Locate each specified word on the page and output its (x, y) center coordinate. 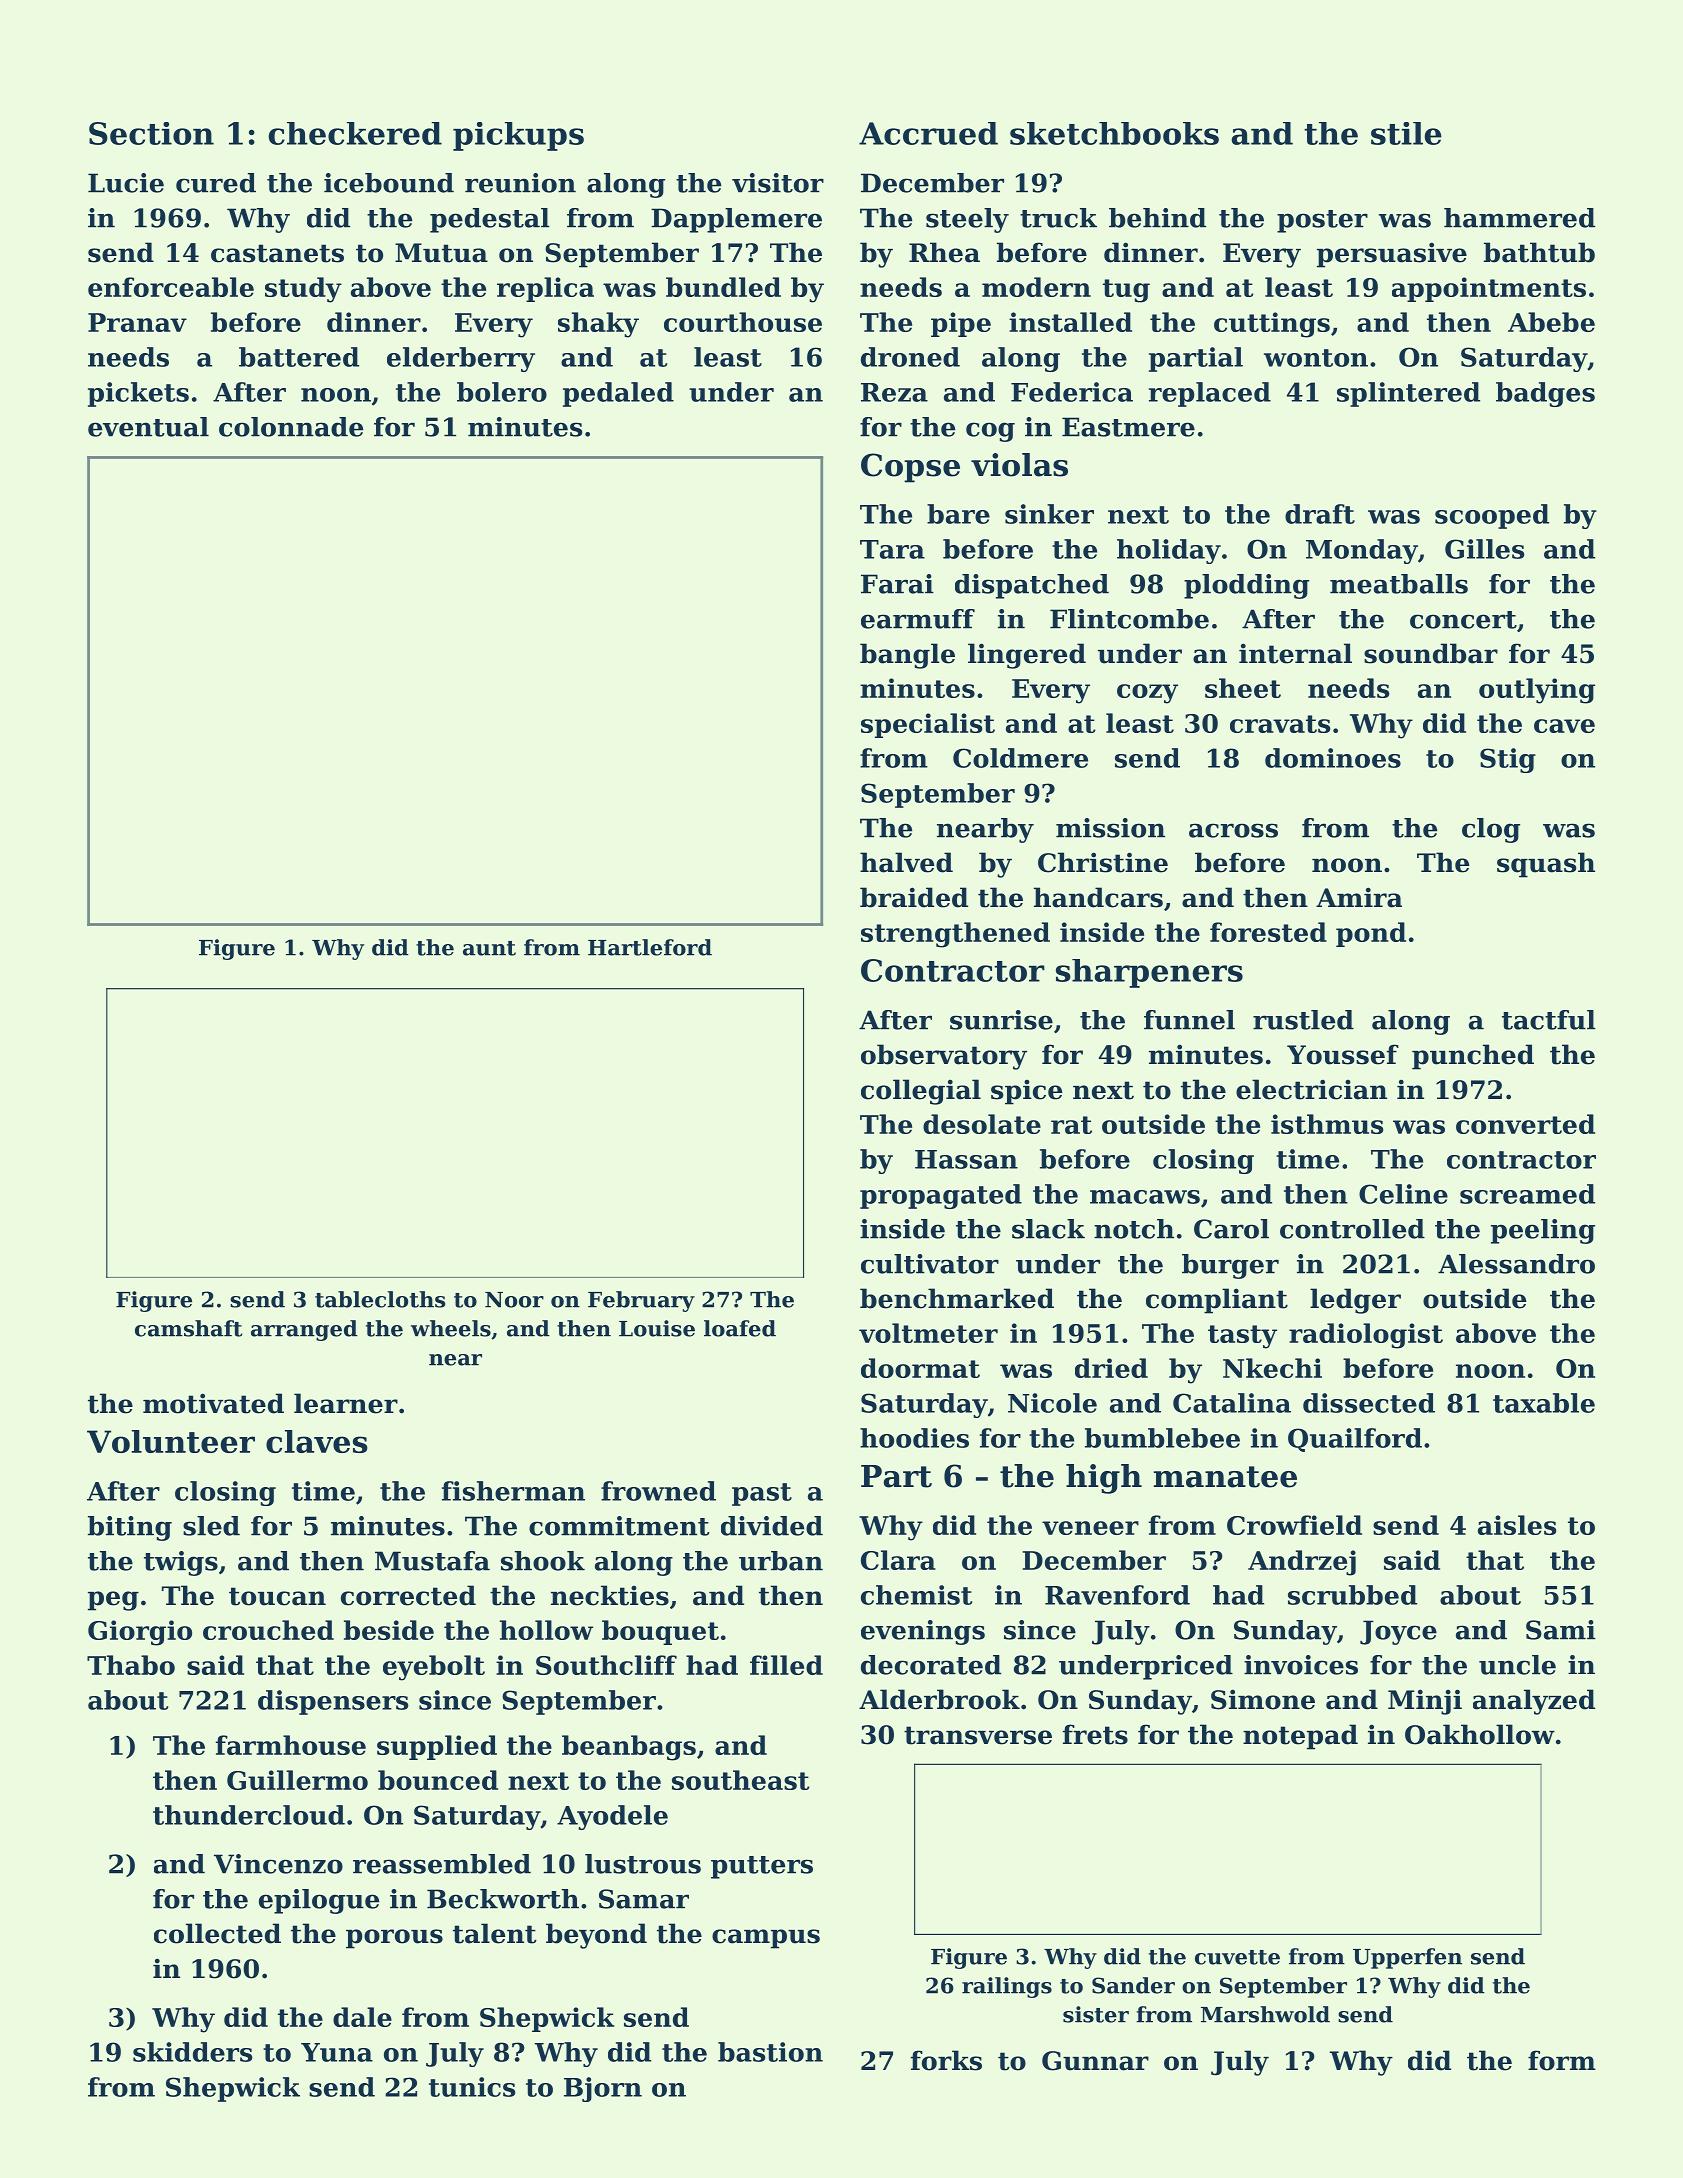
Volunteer (171, 1441)
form (1562, 2060)
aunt (489, 948)
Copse (910, 468)
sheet (1243, 688)
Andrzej (1302, 1563)
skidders (192, 2052)
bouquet (660, 1632)
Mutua (441, 253)
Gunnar (1095, 2061)
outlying (1537, 691)
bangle (907, 656)
